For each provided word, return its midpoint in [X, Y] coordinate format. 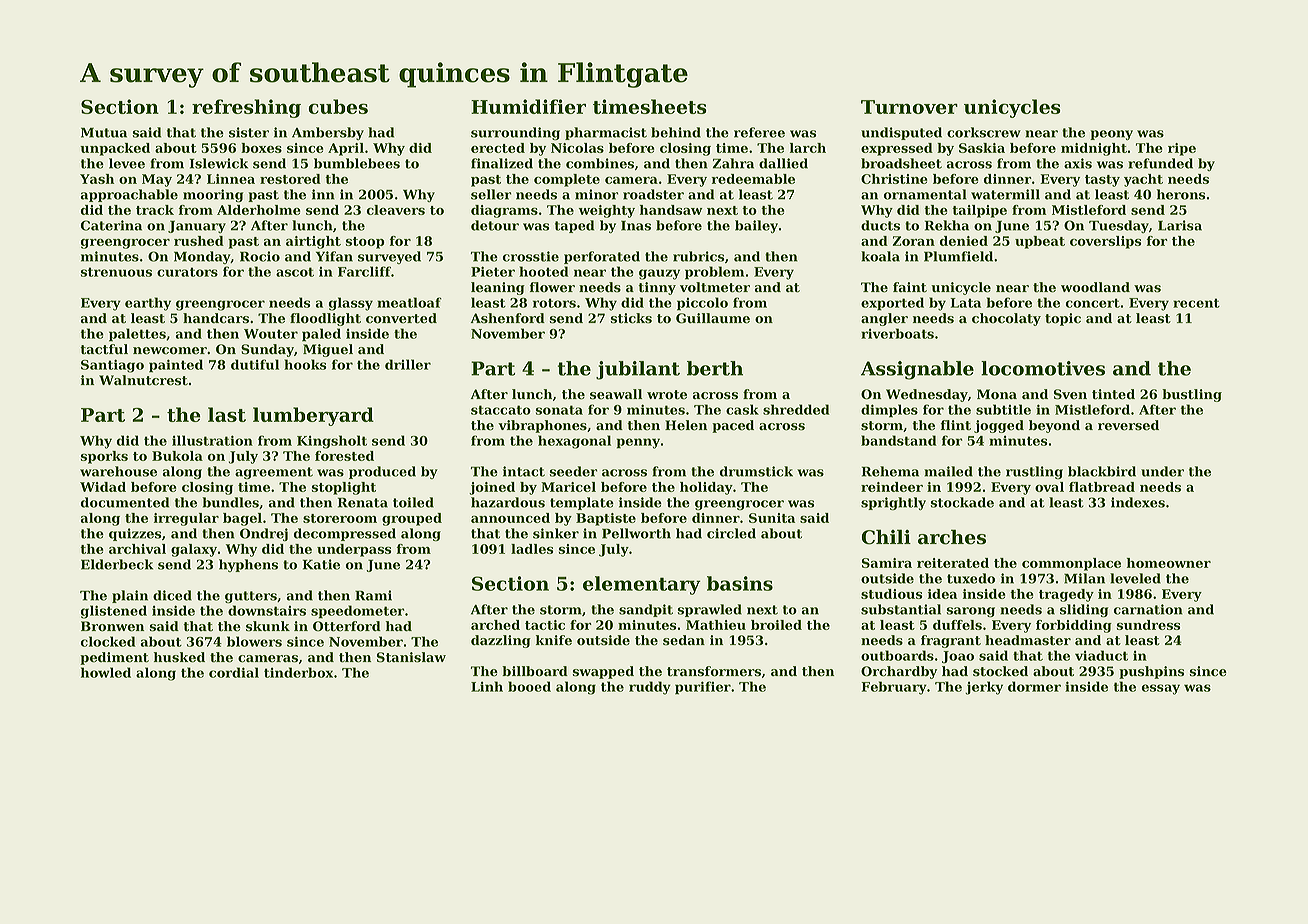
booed [529, 686]
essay [1161, 689]
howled [106, 672]
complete [567, 180]
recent [1196, 303]
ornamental [925, 194]
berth [715, 368]
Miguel [328, 350]
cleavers [396, 210]
